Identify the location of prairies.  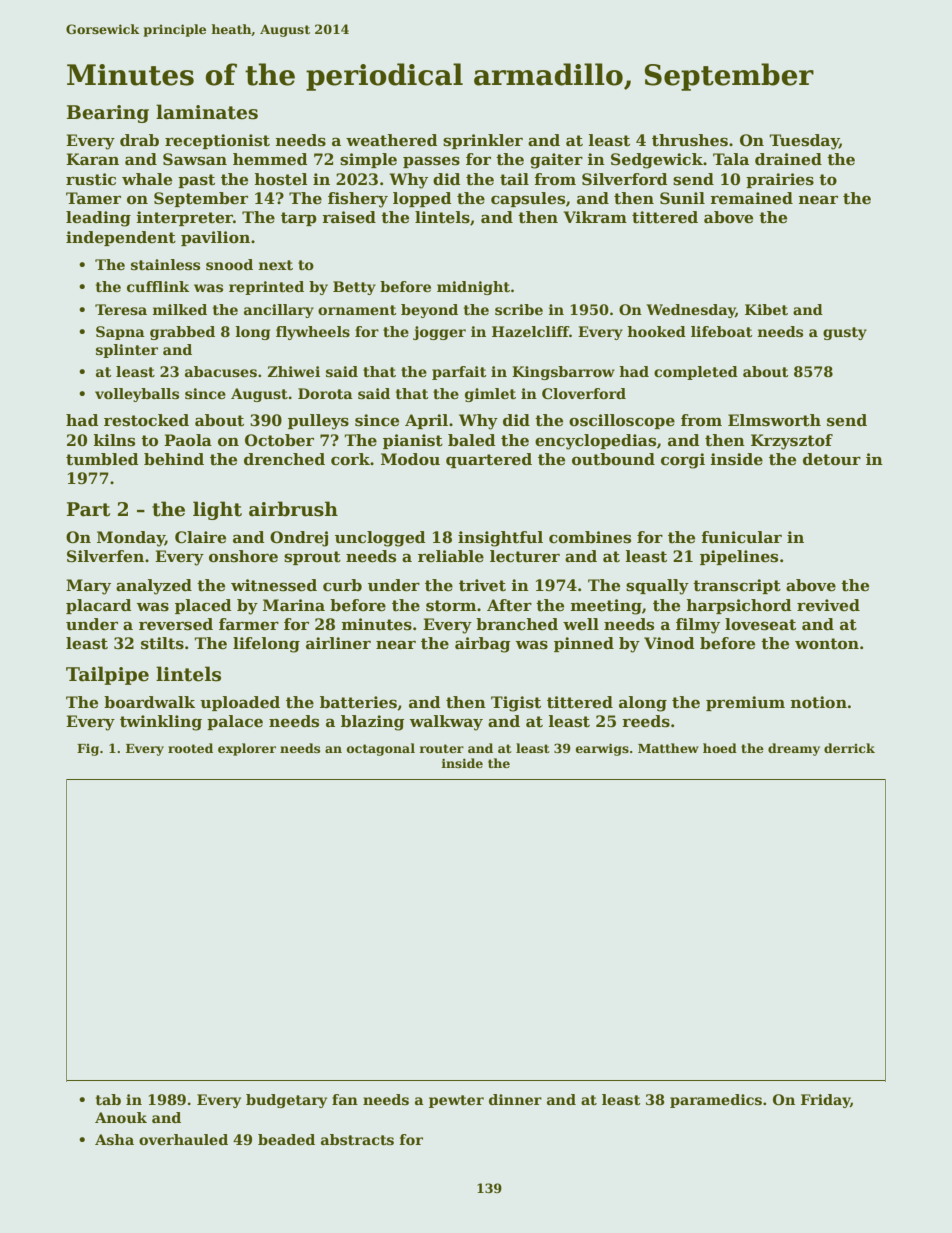
(780, 180).
